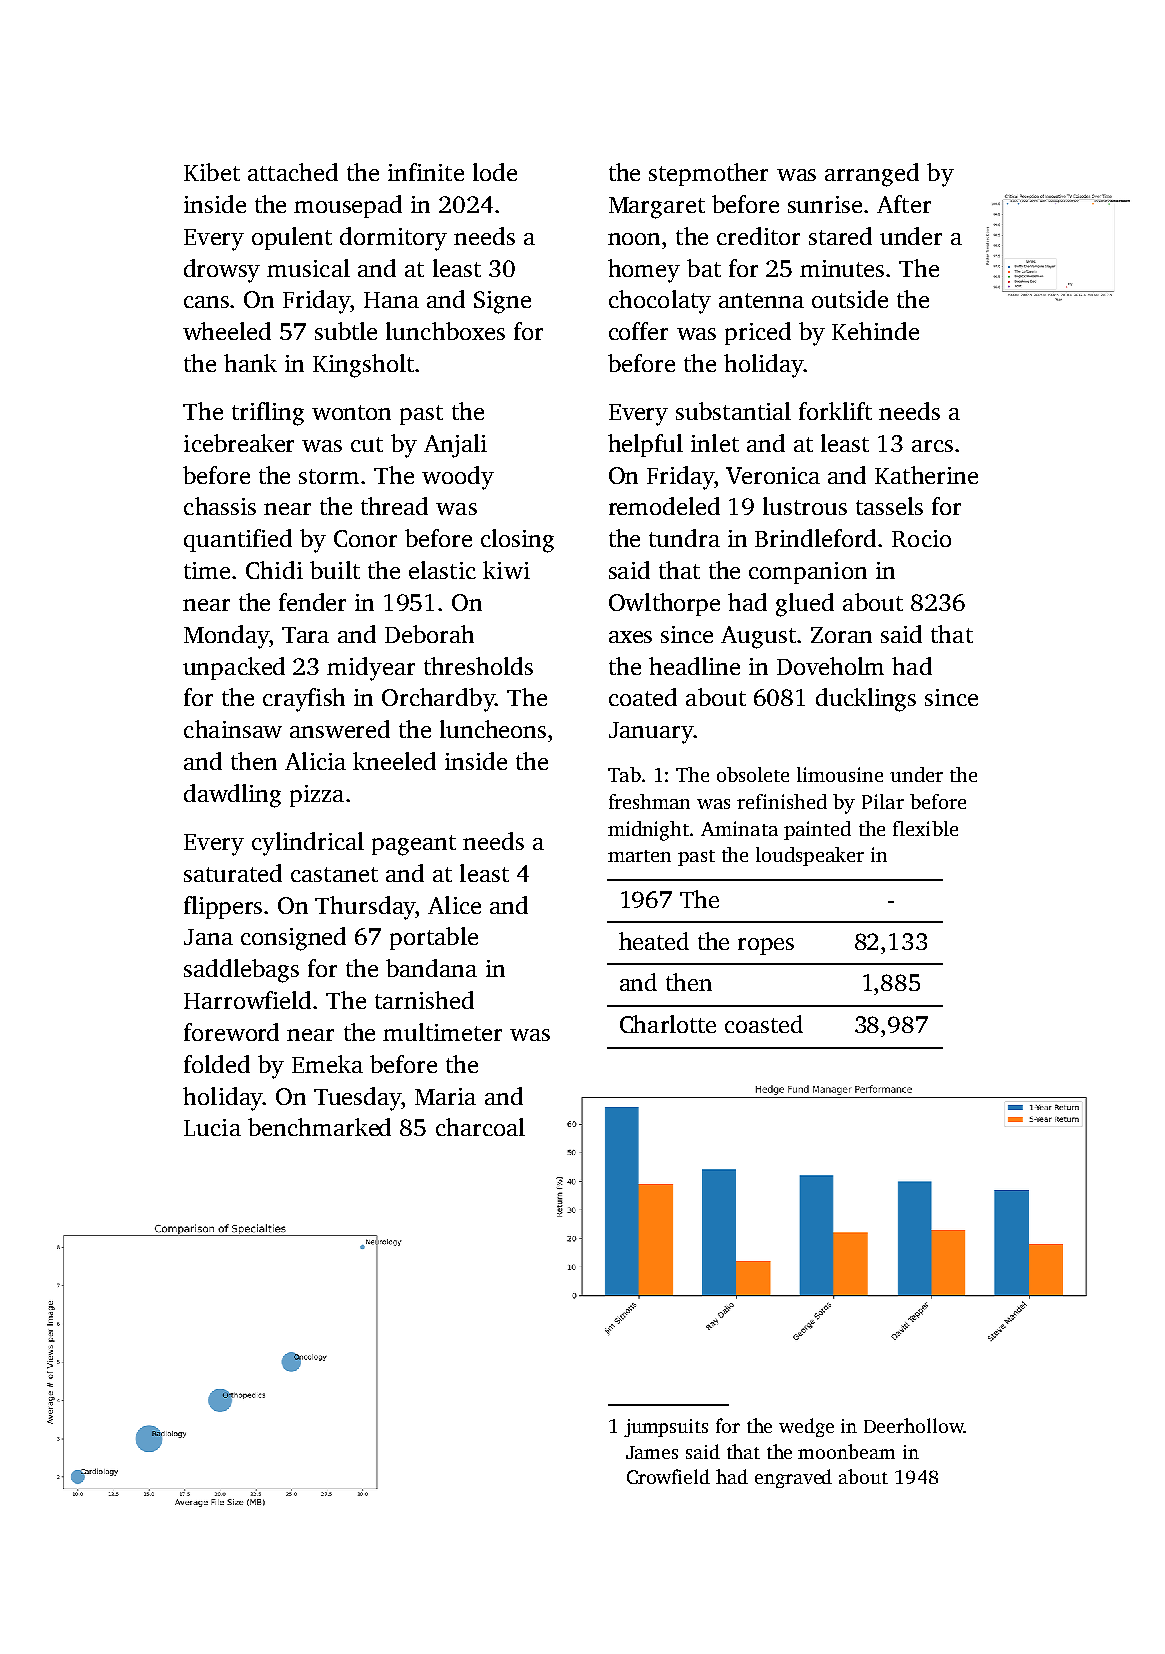 This screenshot has width=1165, height=1654. I want to click on jumpsuits, so click(666, 1428).
